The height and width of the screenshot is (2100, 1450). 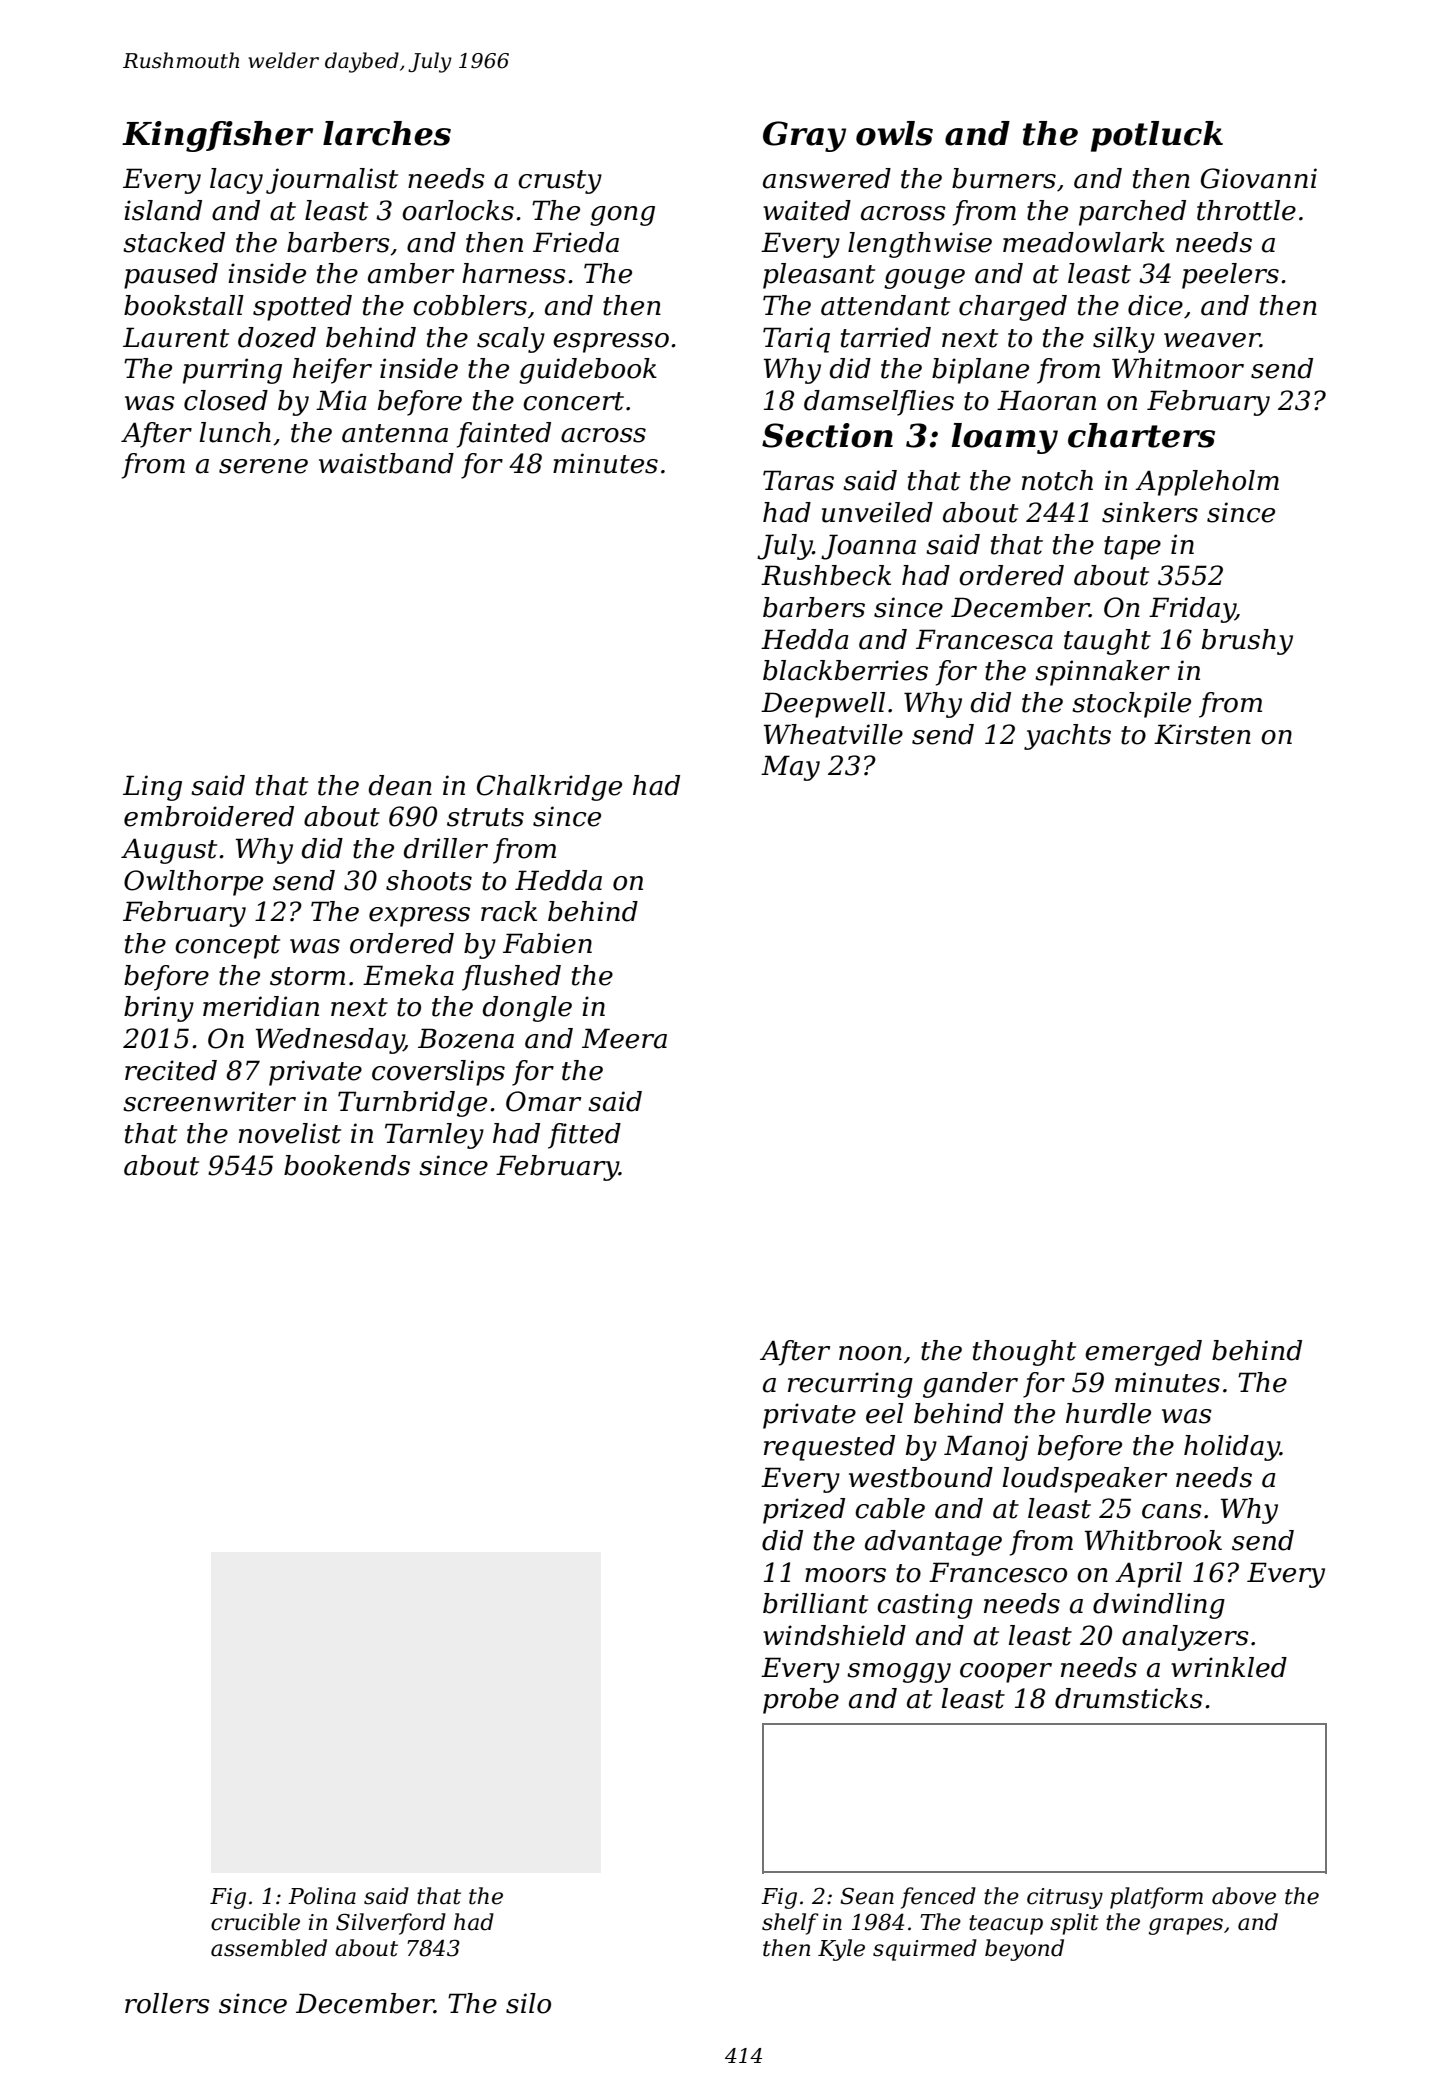 What do you see at coordinates (826, 575) in the screenshot?
I see `Rushbeck` at bounding box center [826, 575].
